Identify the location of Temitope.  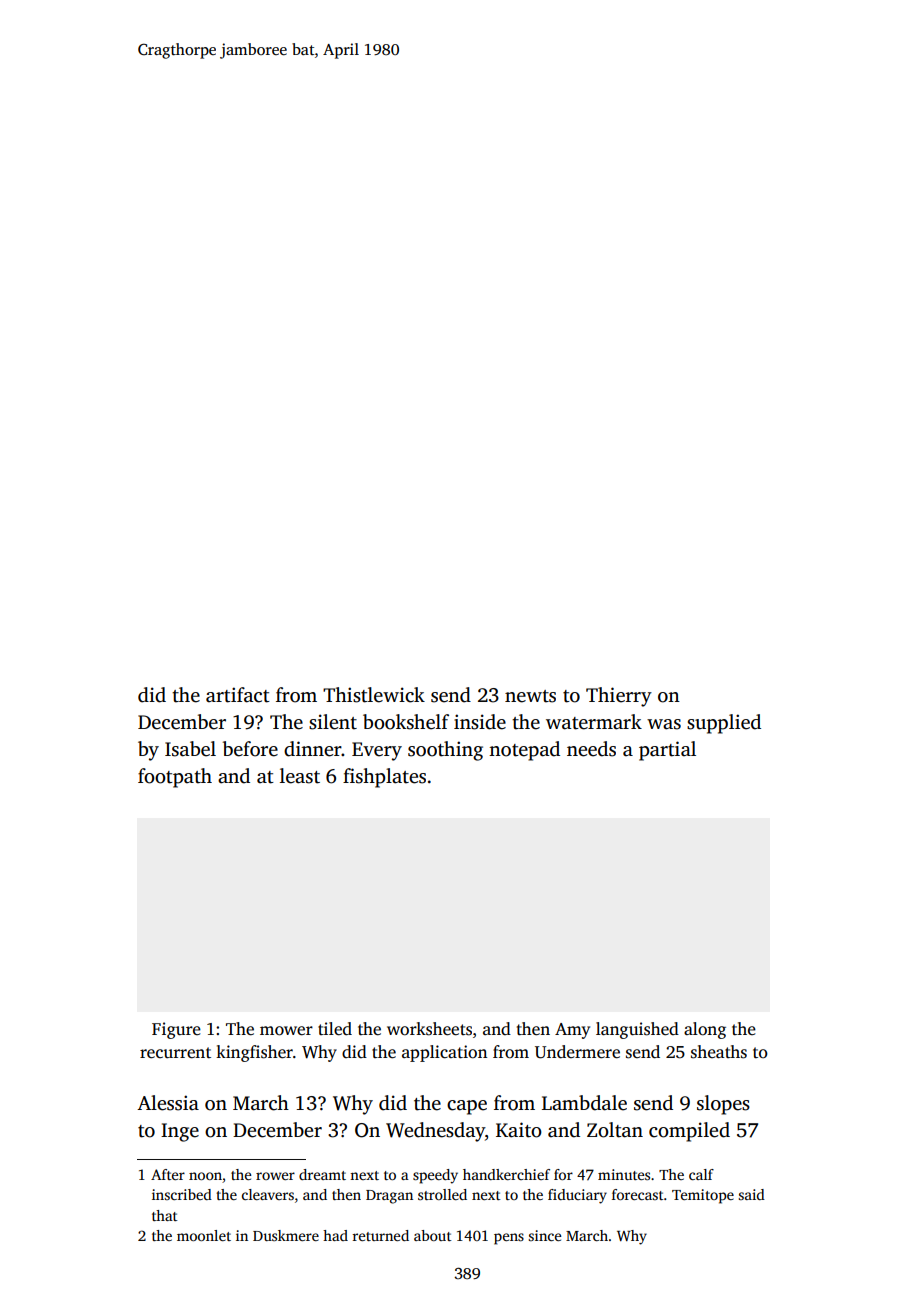
(703, 1196).
